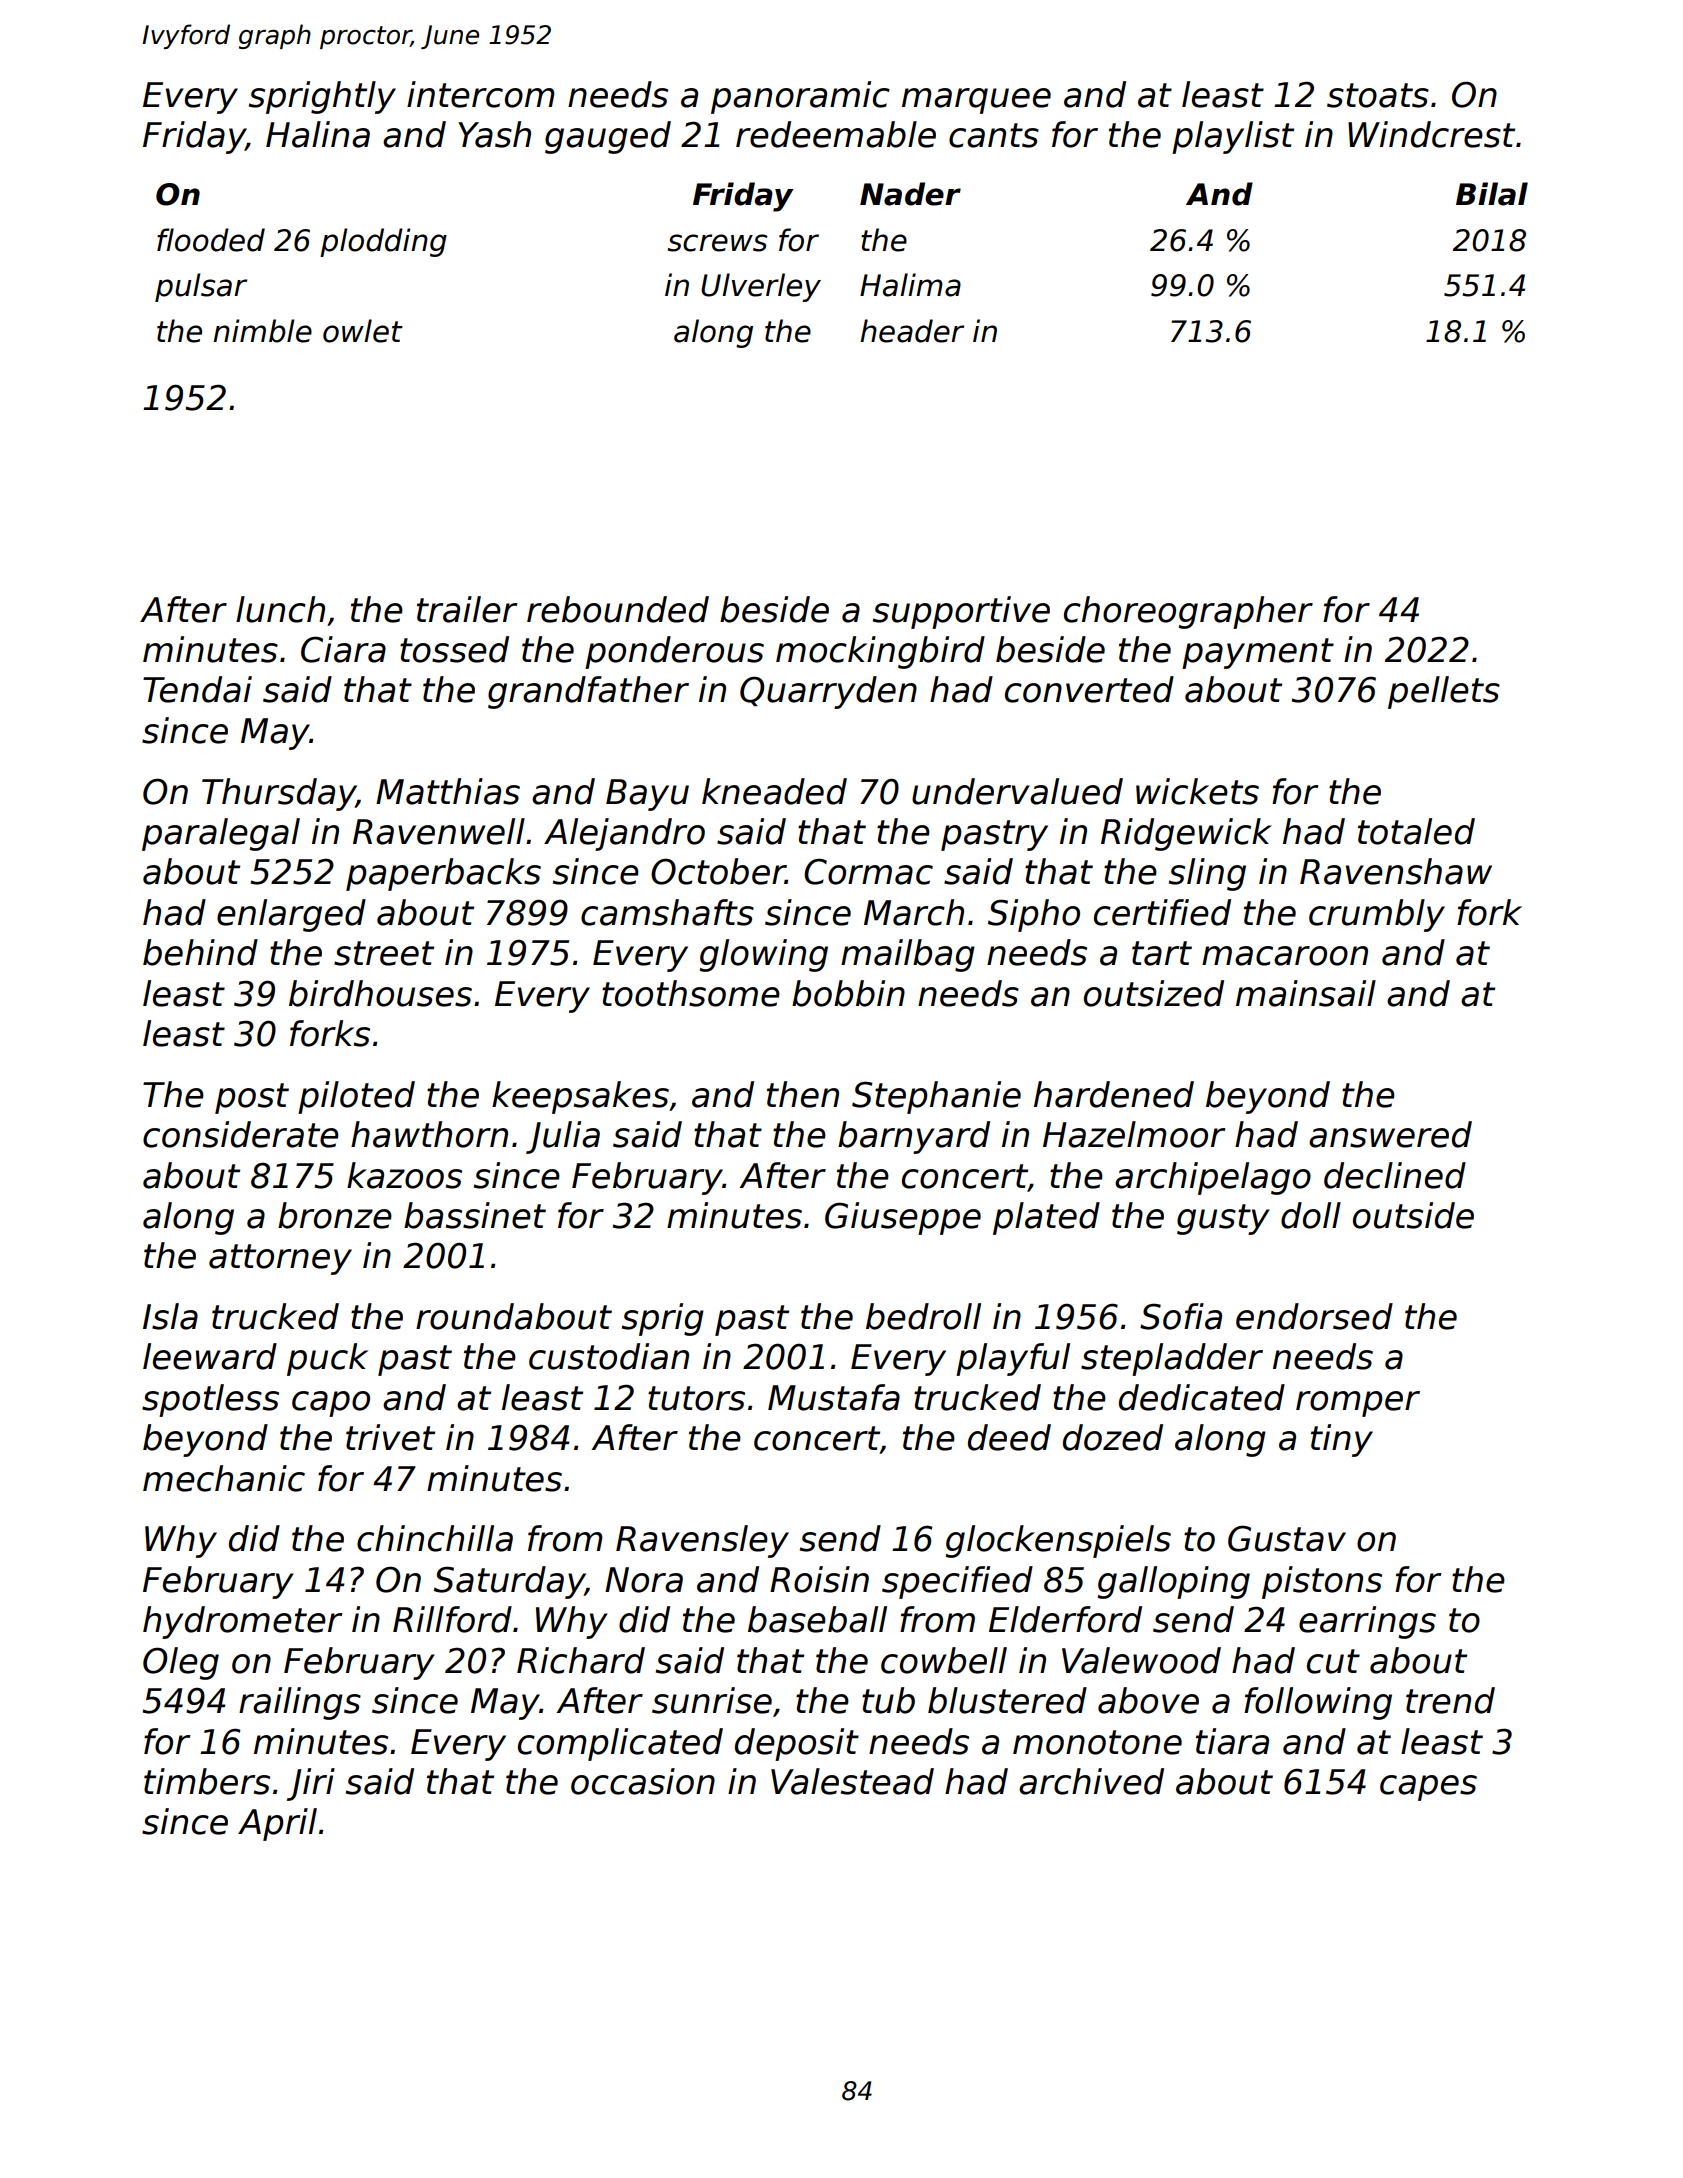 The height and width of the screenshot is (2178, 1683). What do you see at coordinates (1232, 1741) in the screenshot?
I see `tiara` at bounding box center [1232, 1741].
